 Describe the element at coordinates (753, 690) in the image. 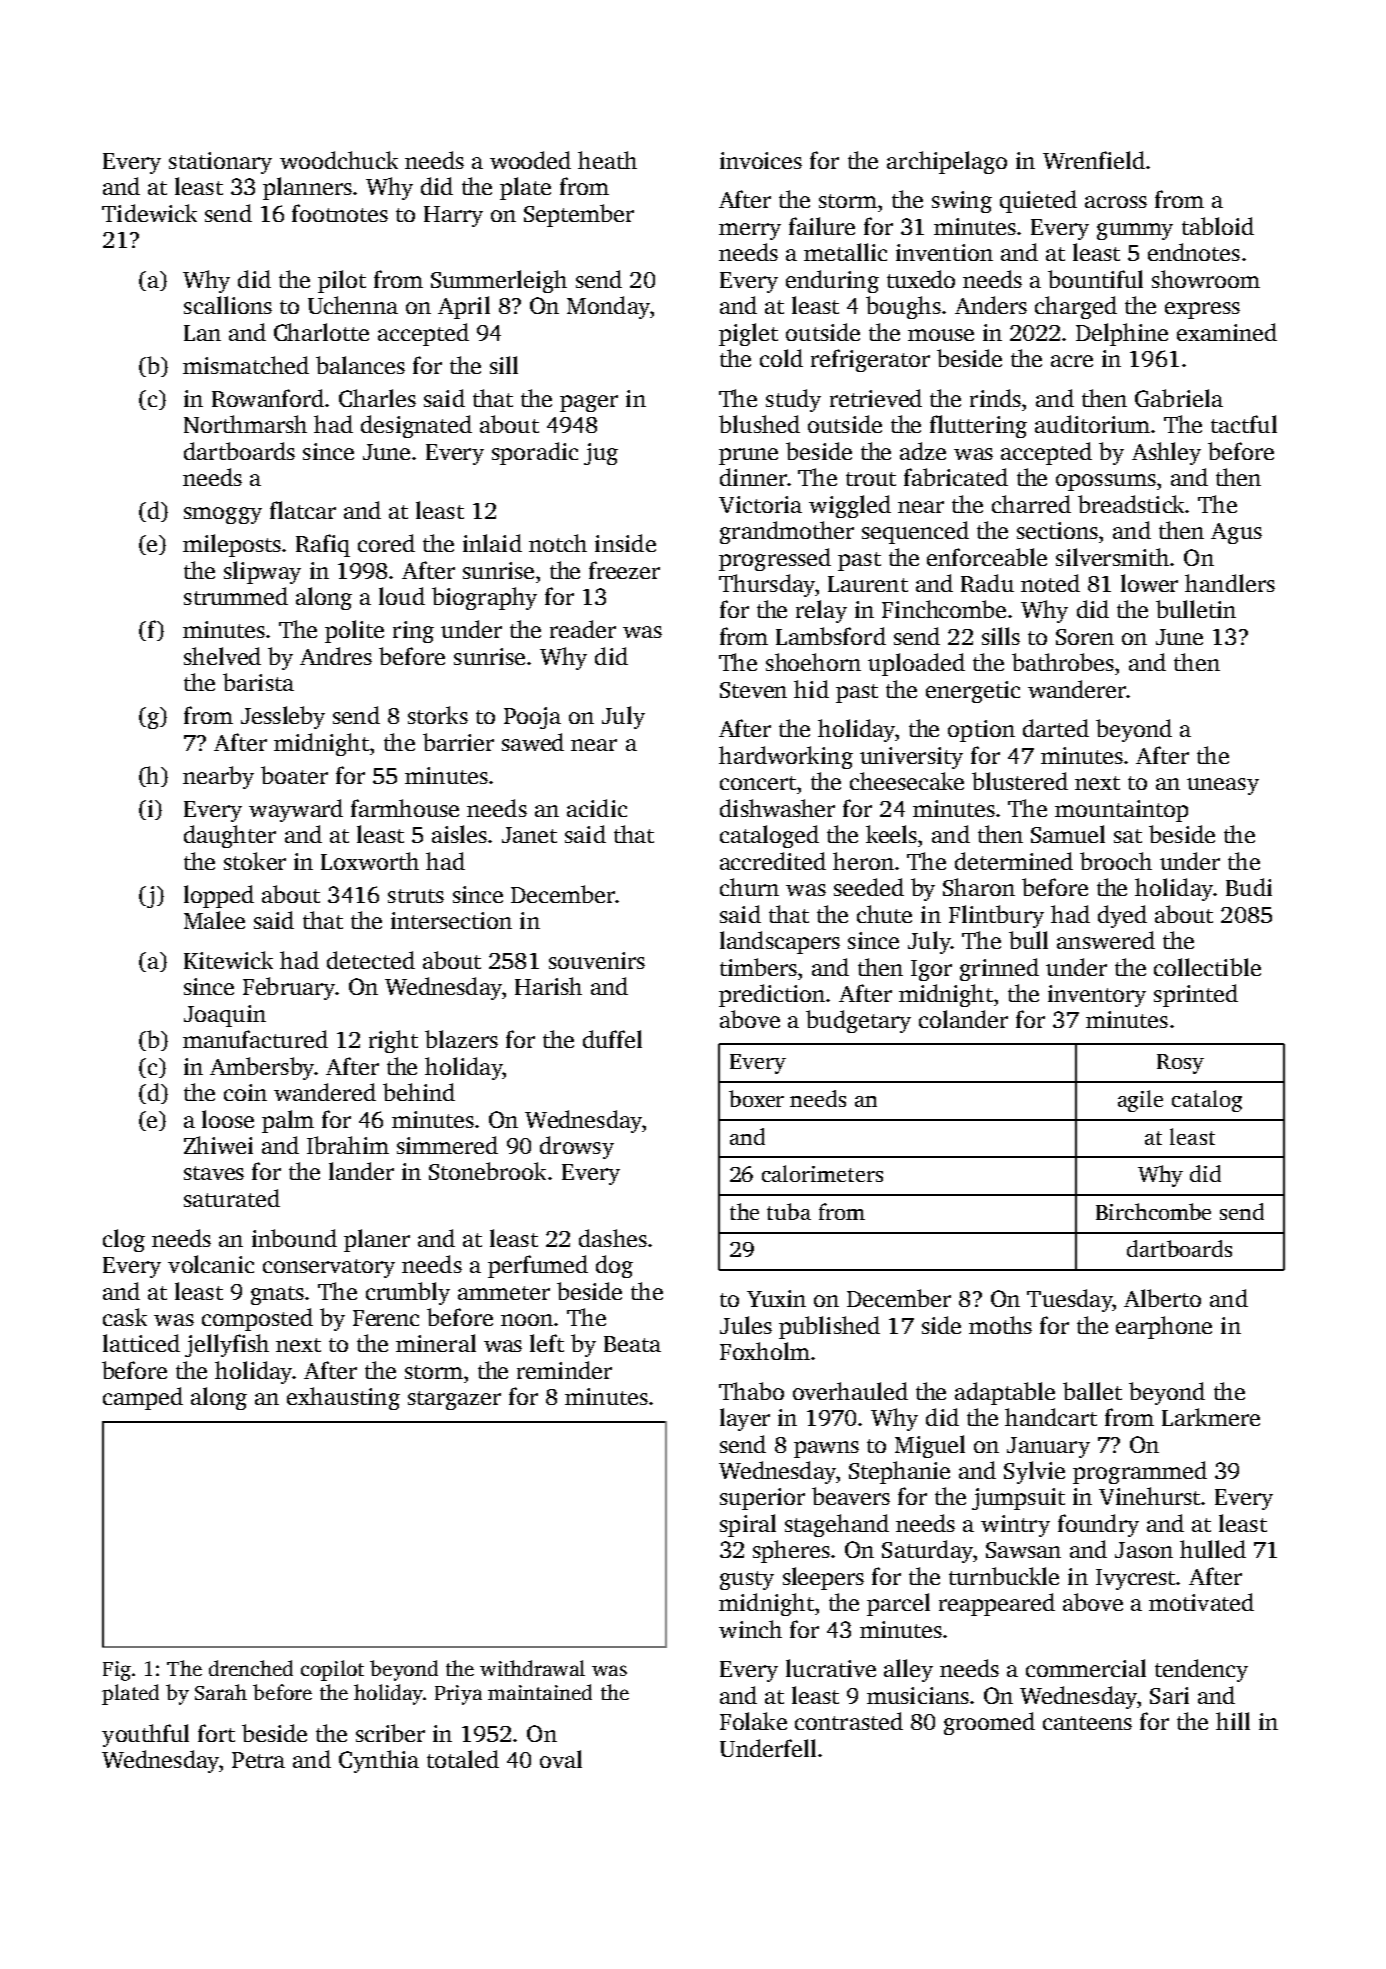

I see `Steven` at that location.
